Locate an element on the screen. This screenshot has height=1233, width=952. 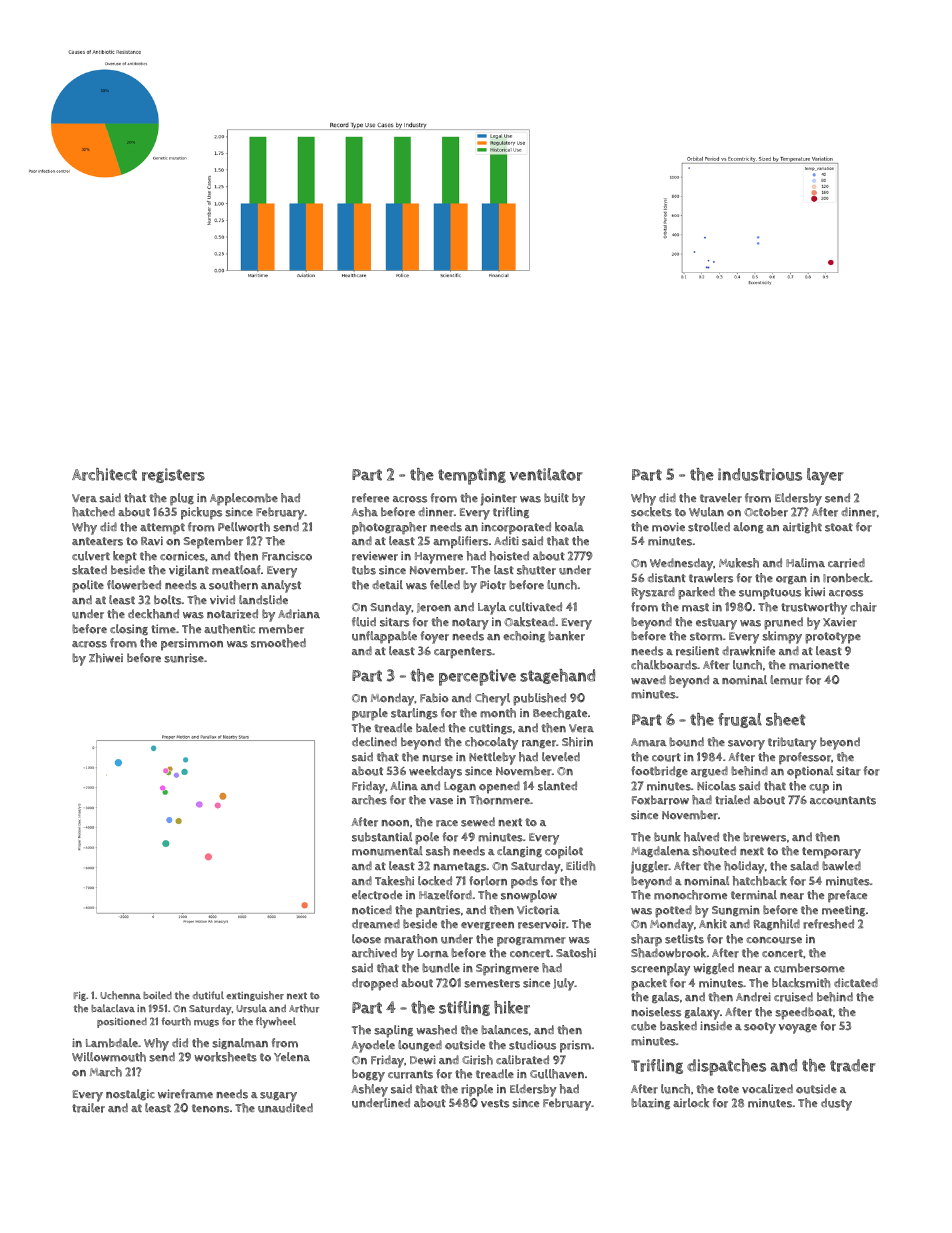
declined is located at coordinates (374, 741).
